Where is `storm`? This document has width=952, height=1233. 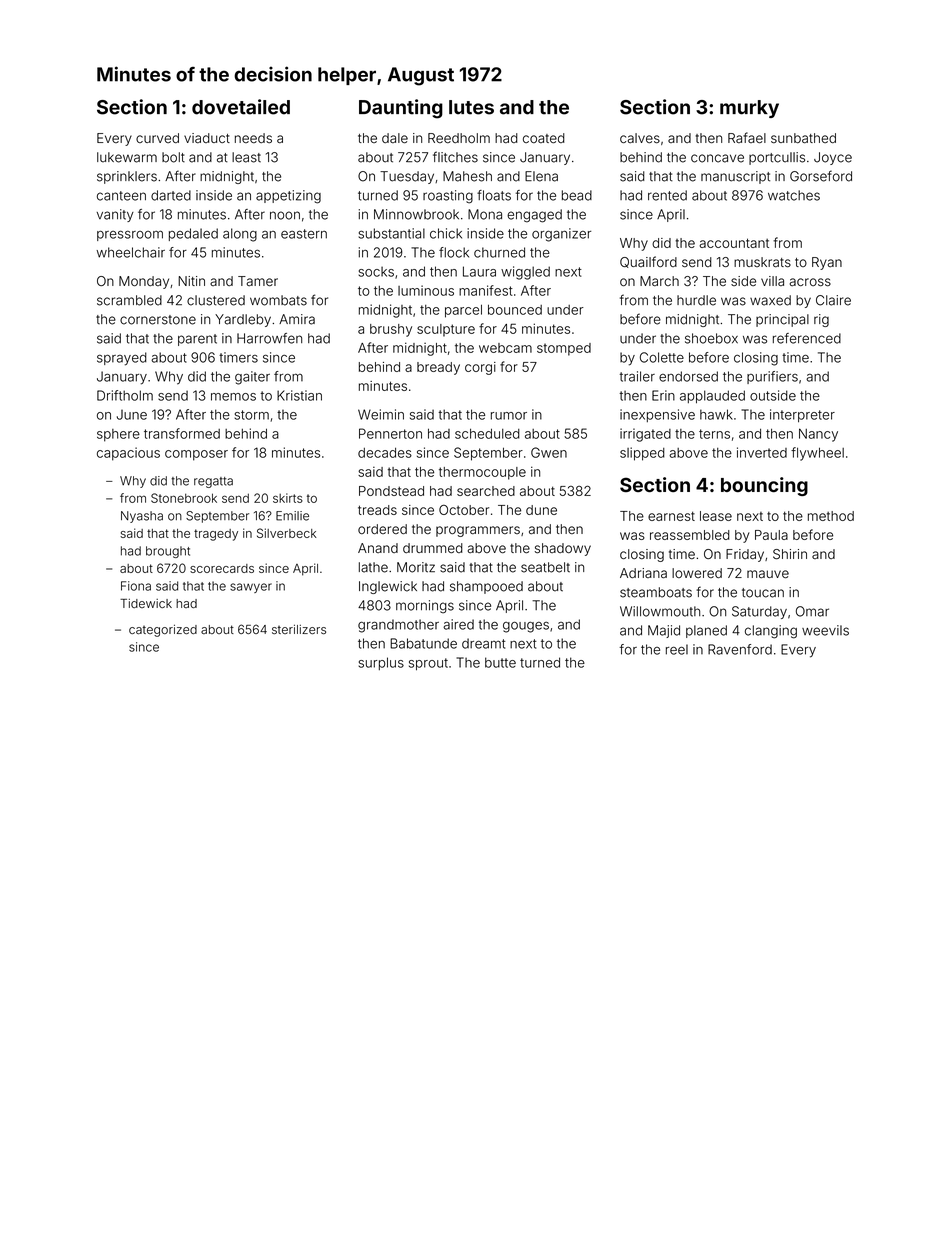 storm is located at coordinates (252, 415).
